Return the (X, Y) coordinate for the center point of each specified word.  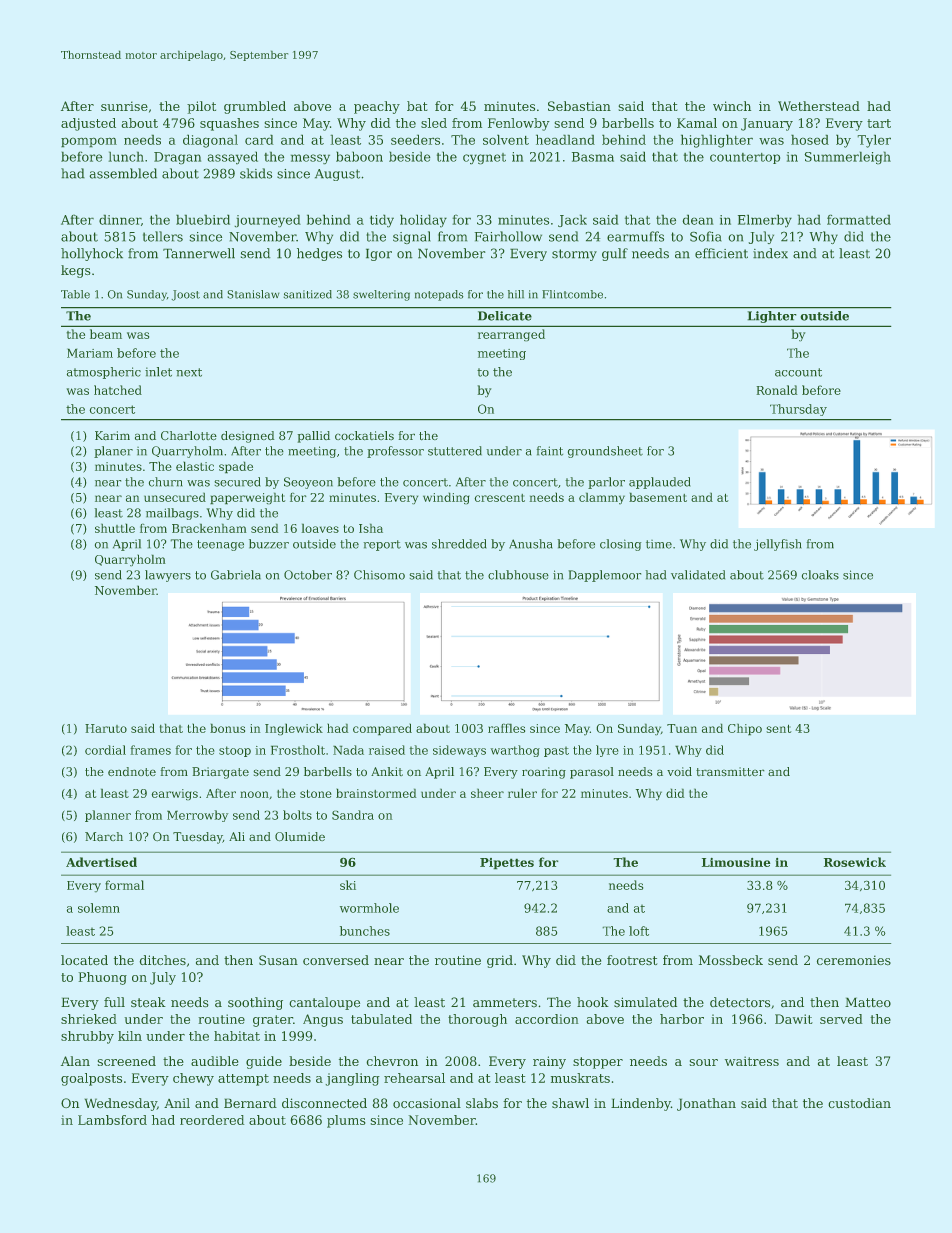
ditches (162, 960)
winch (732, 106)
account (798, 372)
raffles (506, 728)
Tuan (682, 728)
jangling (352, 1079)
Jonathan (706, 1104)
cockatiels (364, 436)
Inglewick (294, 729)
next (189, 372)
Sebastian (579, 106)
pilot (201, 107)
